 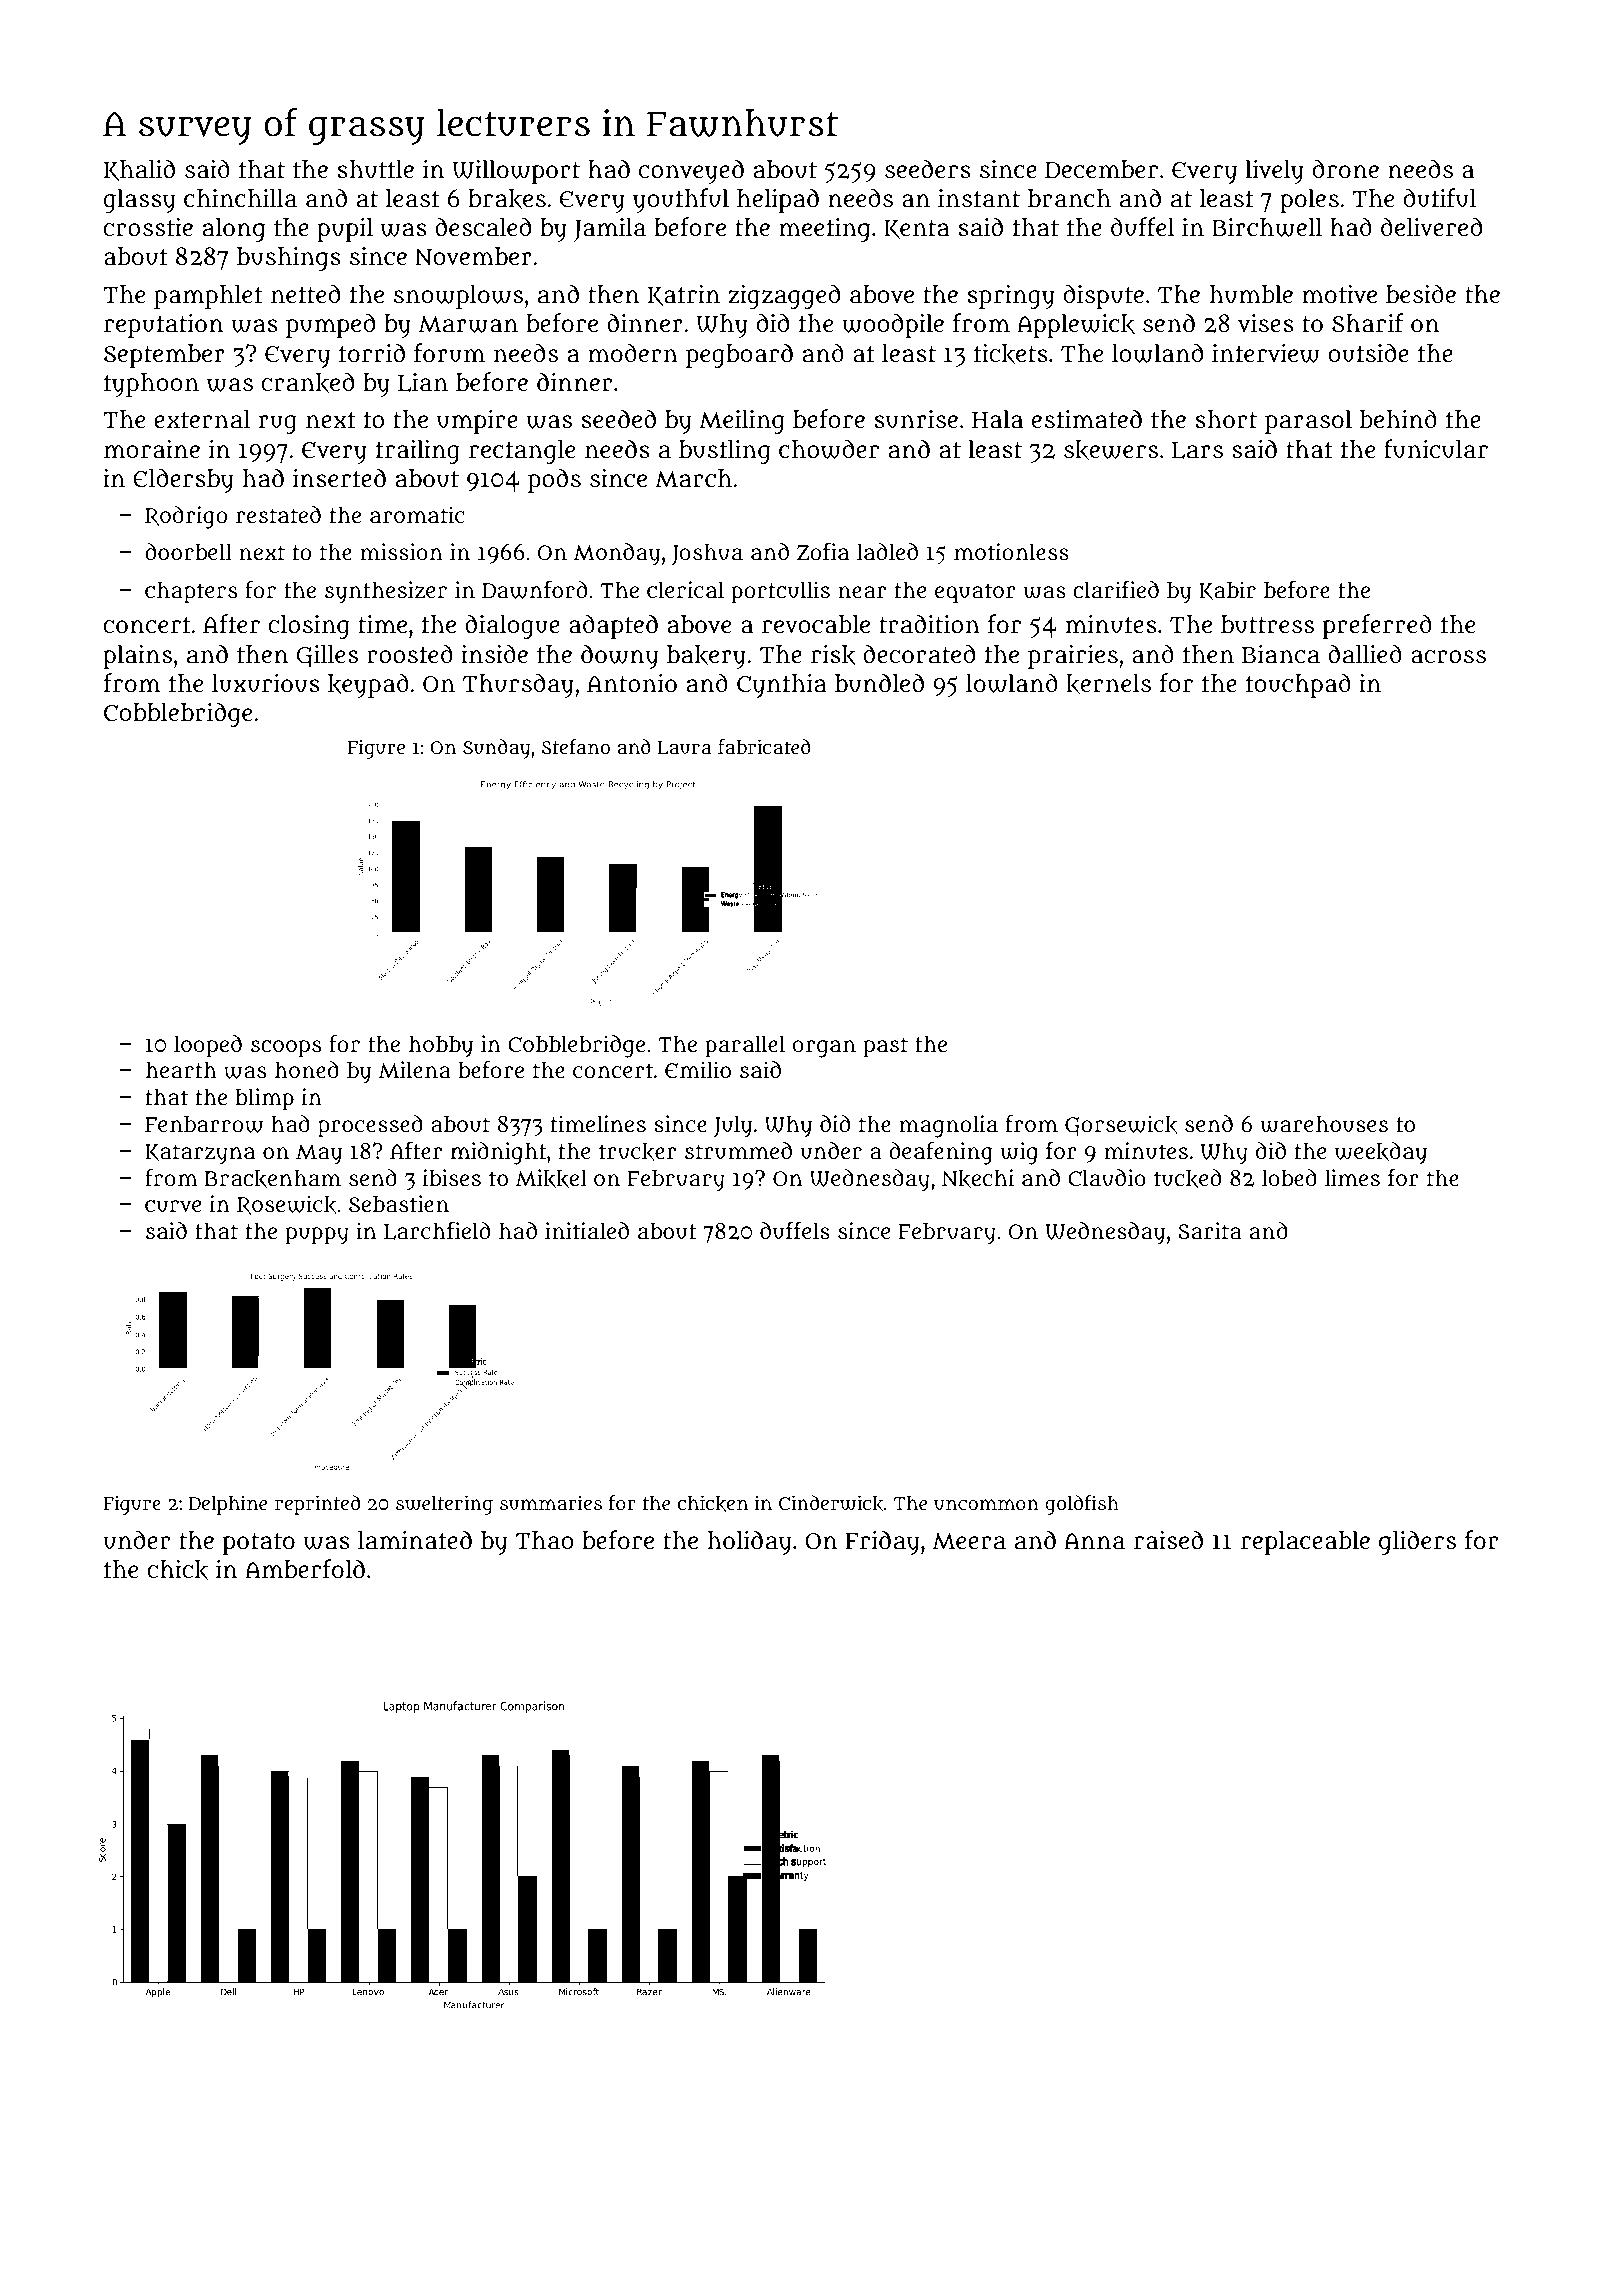 I want to click on goldfish, so click(x=1082, y=1505).
